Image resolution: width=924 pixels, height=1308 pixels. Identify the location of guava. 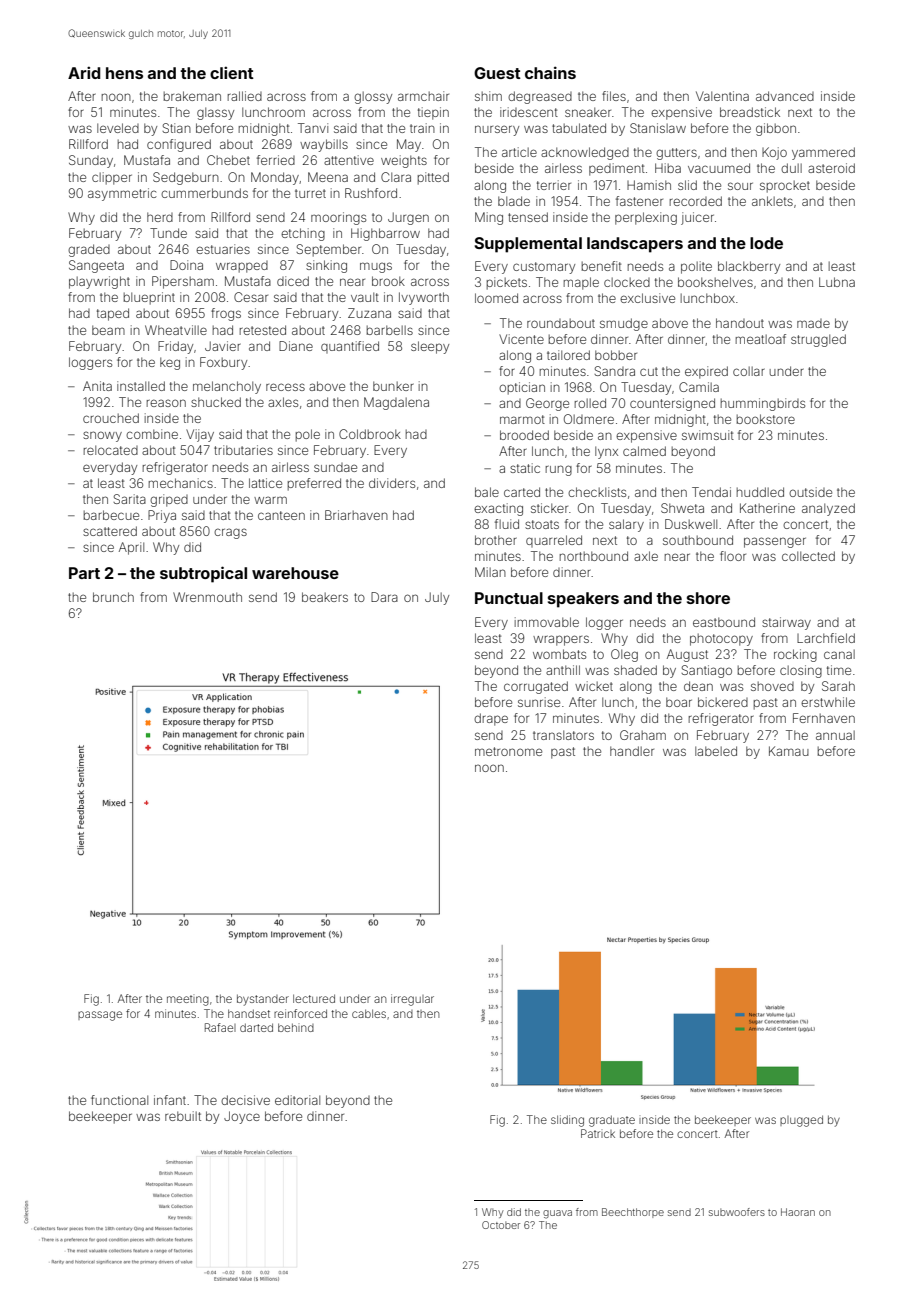
(557, 1214).
